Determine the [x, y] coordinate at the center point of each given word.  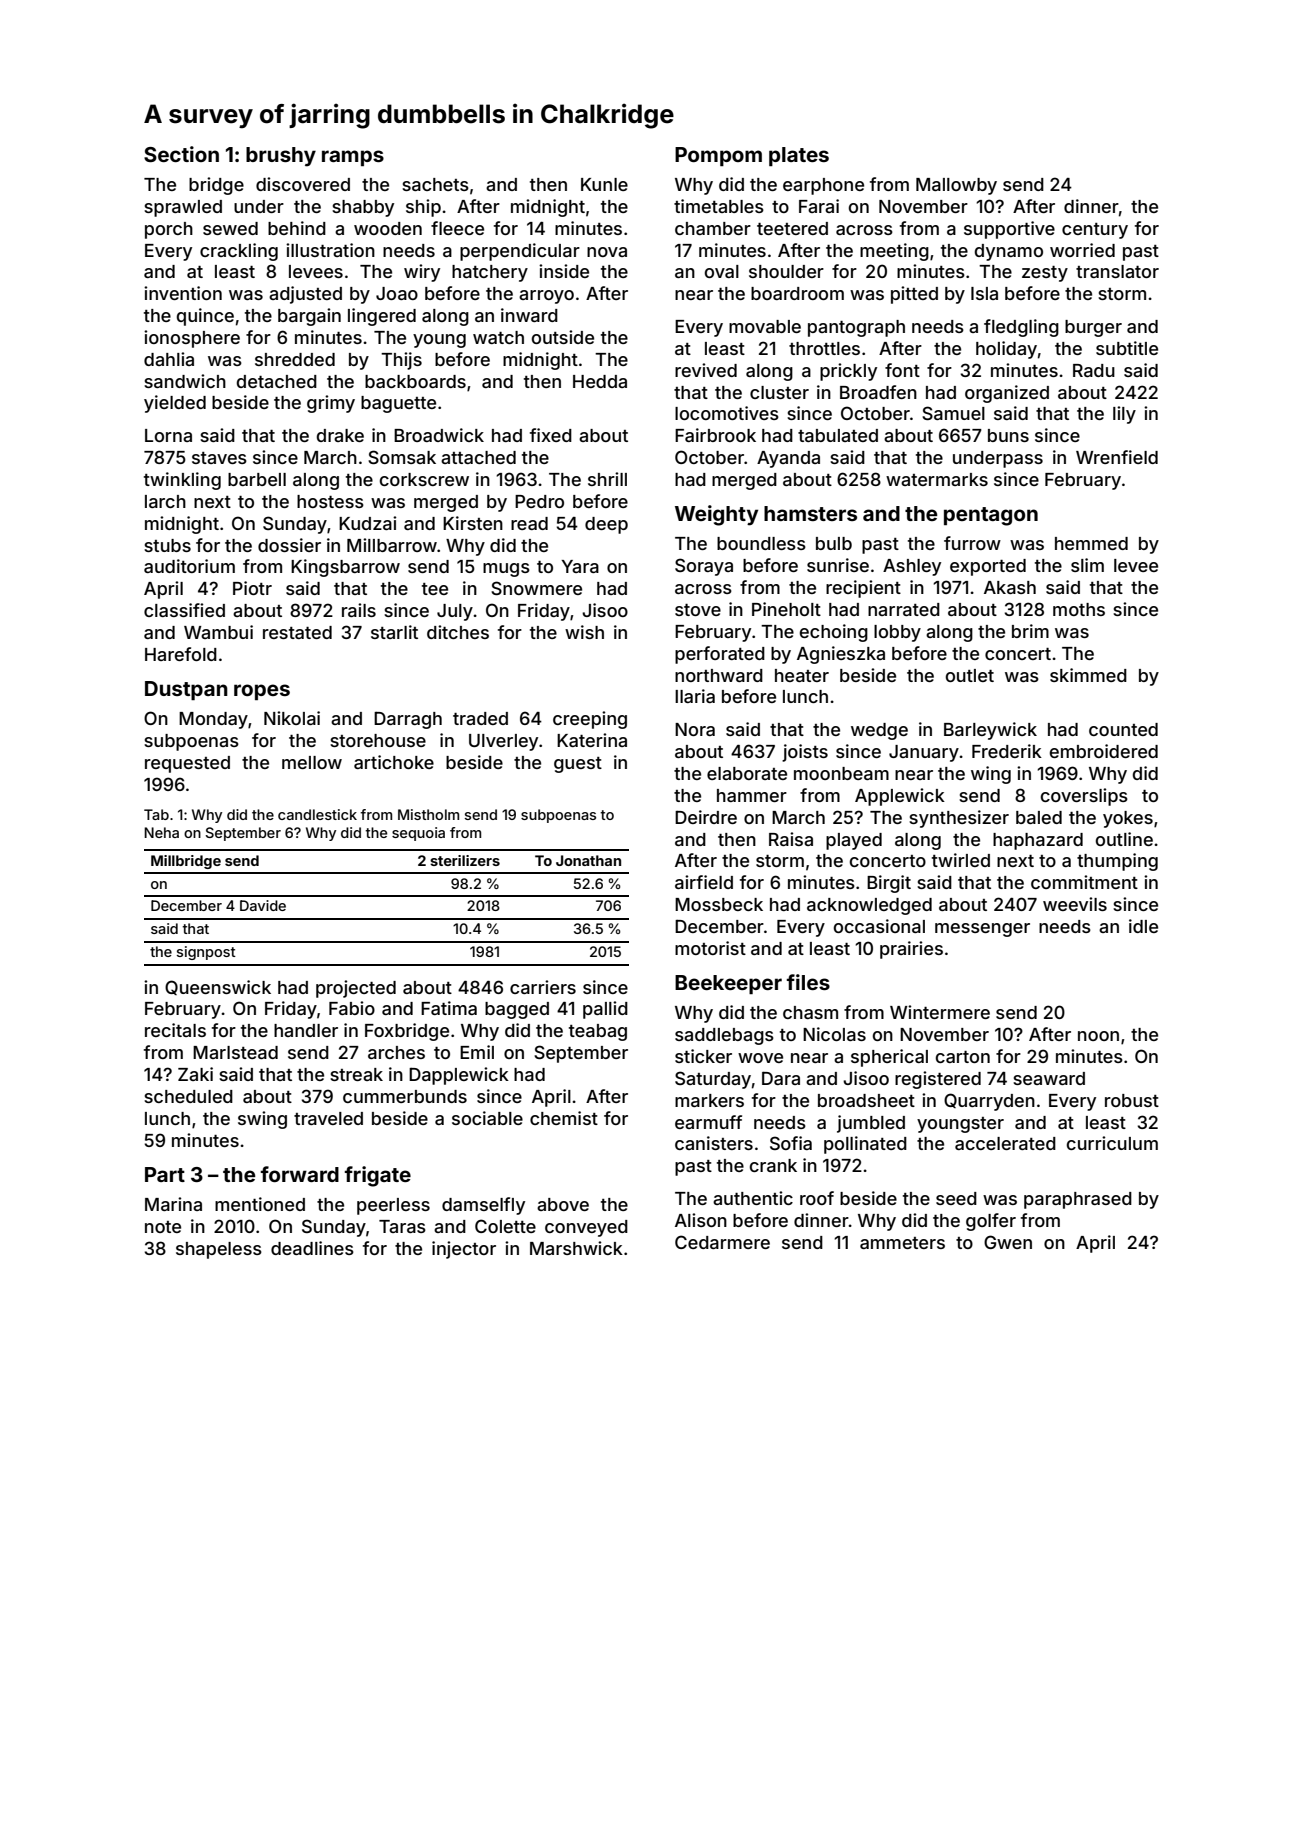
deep [606, 525]
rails [359, 610]
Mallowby [956, 186]
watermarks [937, 479]
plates [799, 156]
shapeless [219, 1250]
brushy [281, 157]
